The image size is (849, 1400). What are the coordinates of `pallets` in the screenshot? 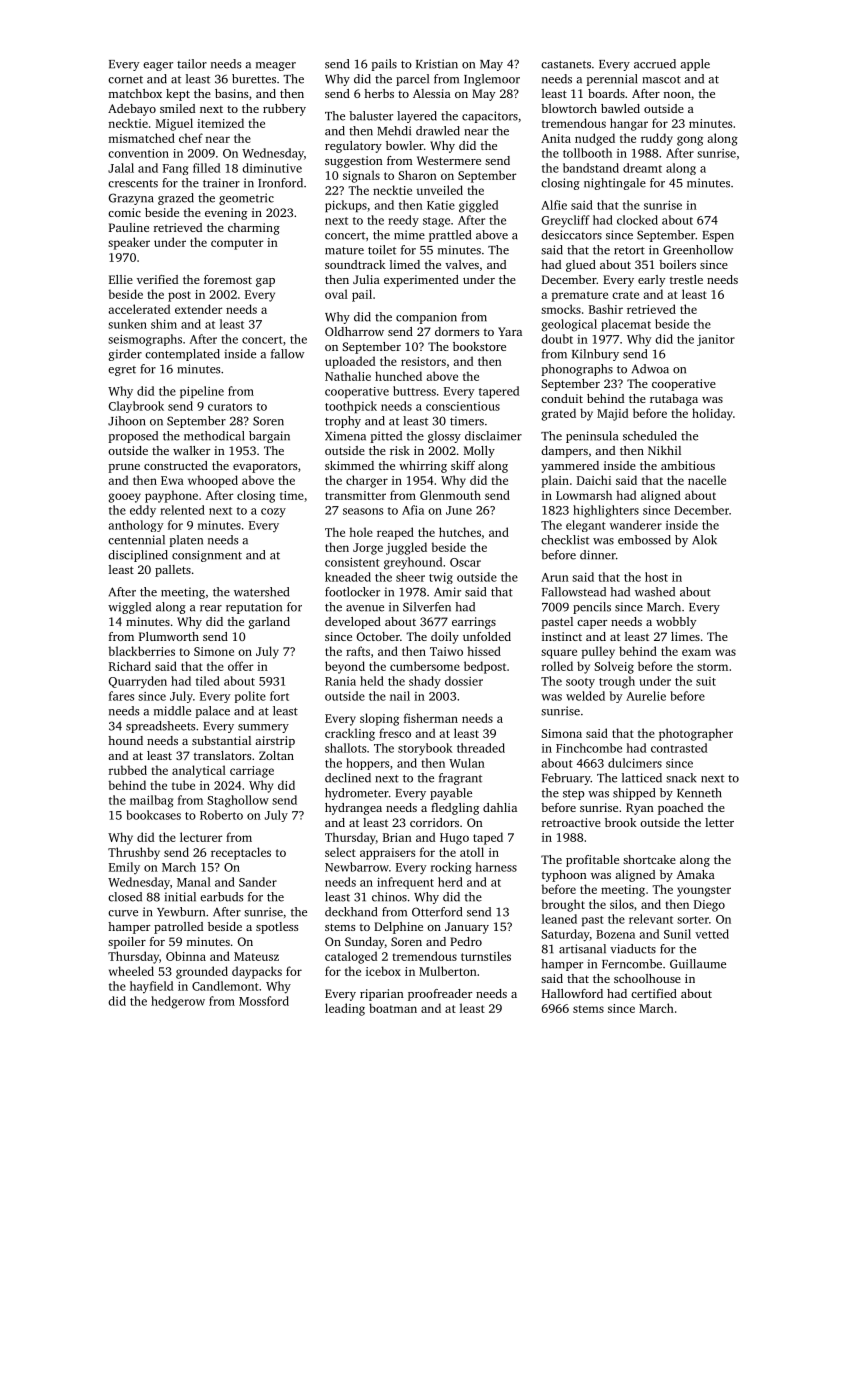 It's located at (173, 571).
